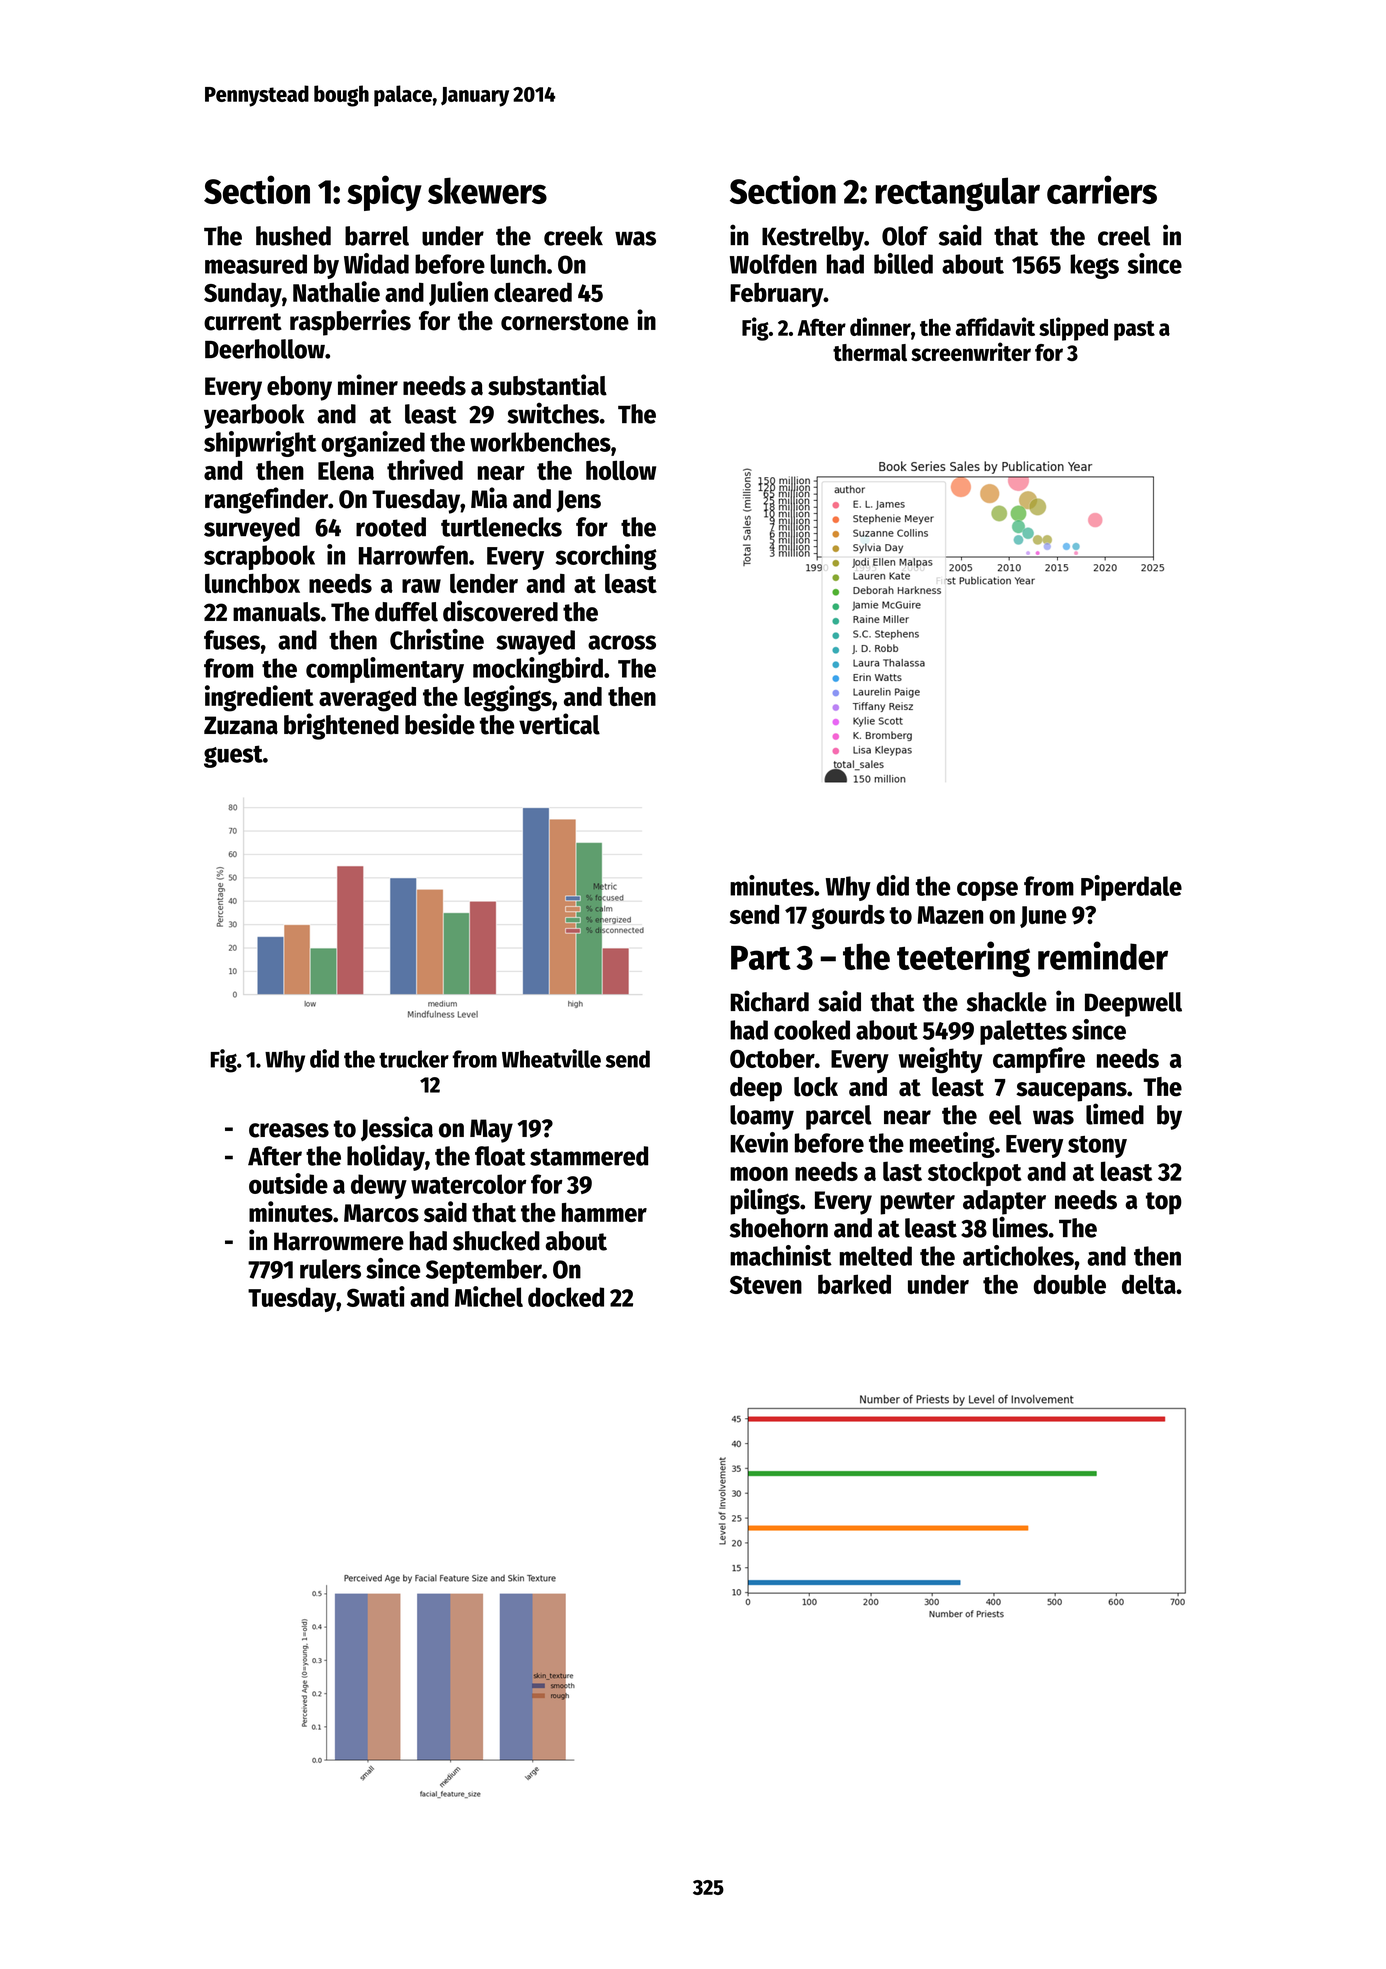  Describe the element at coordinates (1131, 888) in the screenshot. I see `Piperdale` at that location.
